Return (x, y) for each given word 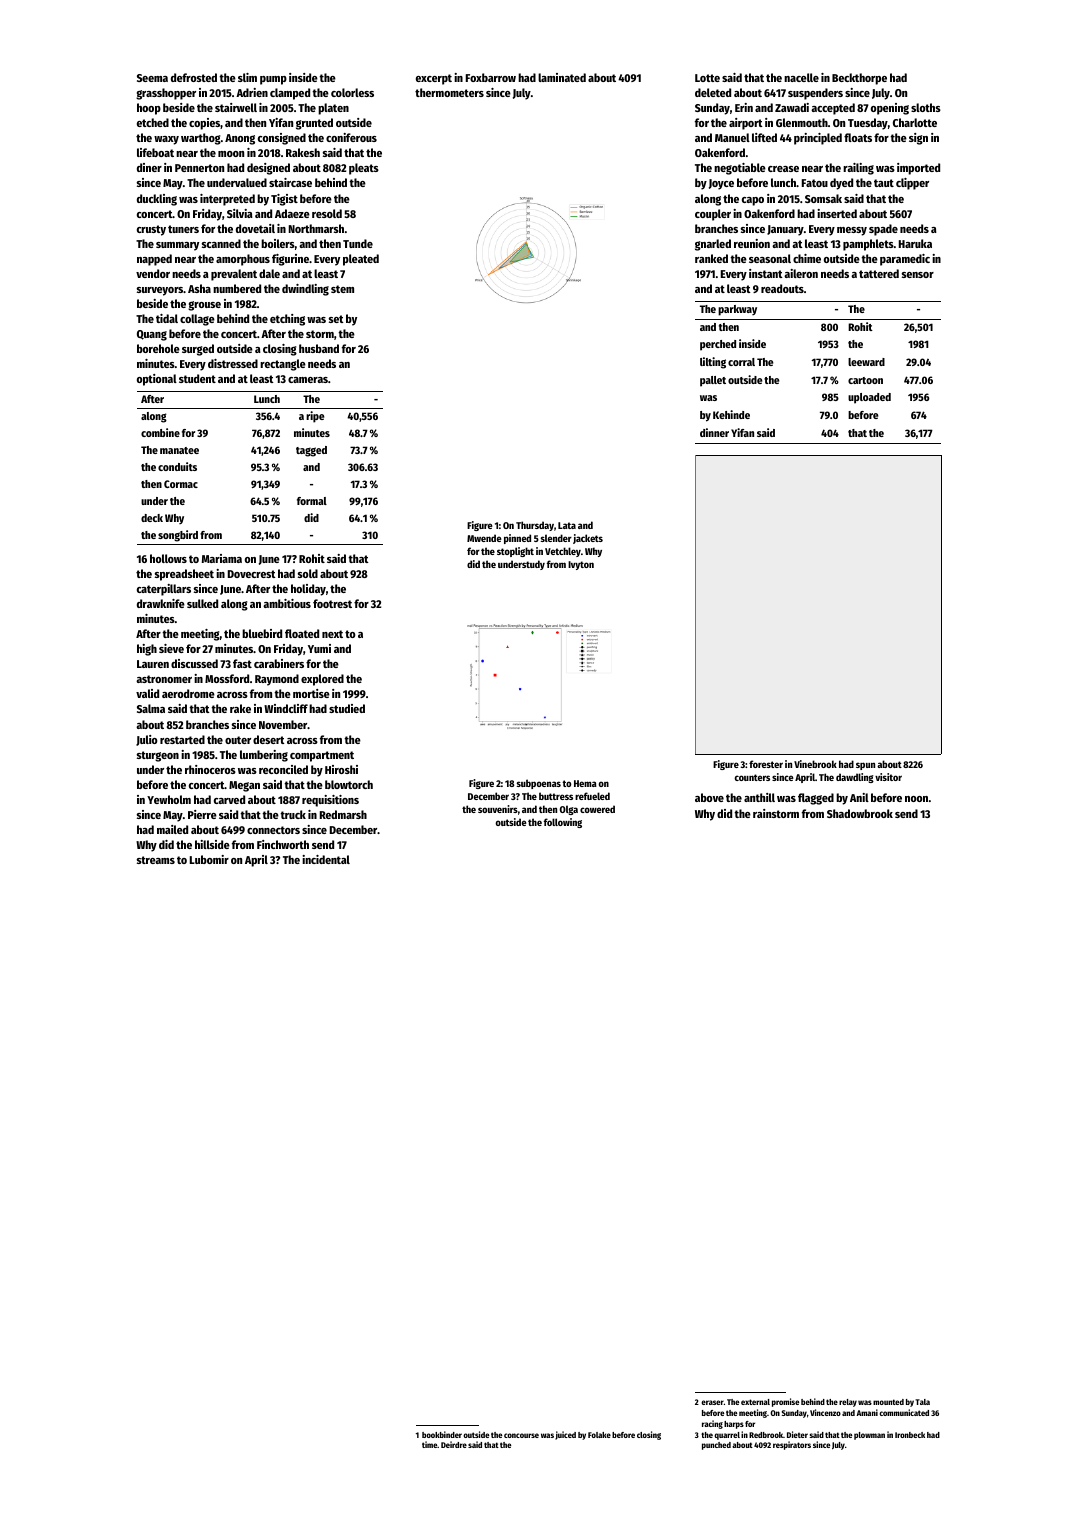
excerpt (434, 79)
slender (556, 538)
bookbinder (442, 1434)
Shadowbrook (860, 813)
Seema (152, 78)
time (430, 1444)
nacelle (801, 77)
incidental (326, 859)
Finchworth (283, 844)
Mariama (222, 558)
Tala (922, 1402)
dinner (714, 432)
